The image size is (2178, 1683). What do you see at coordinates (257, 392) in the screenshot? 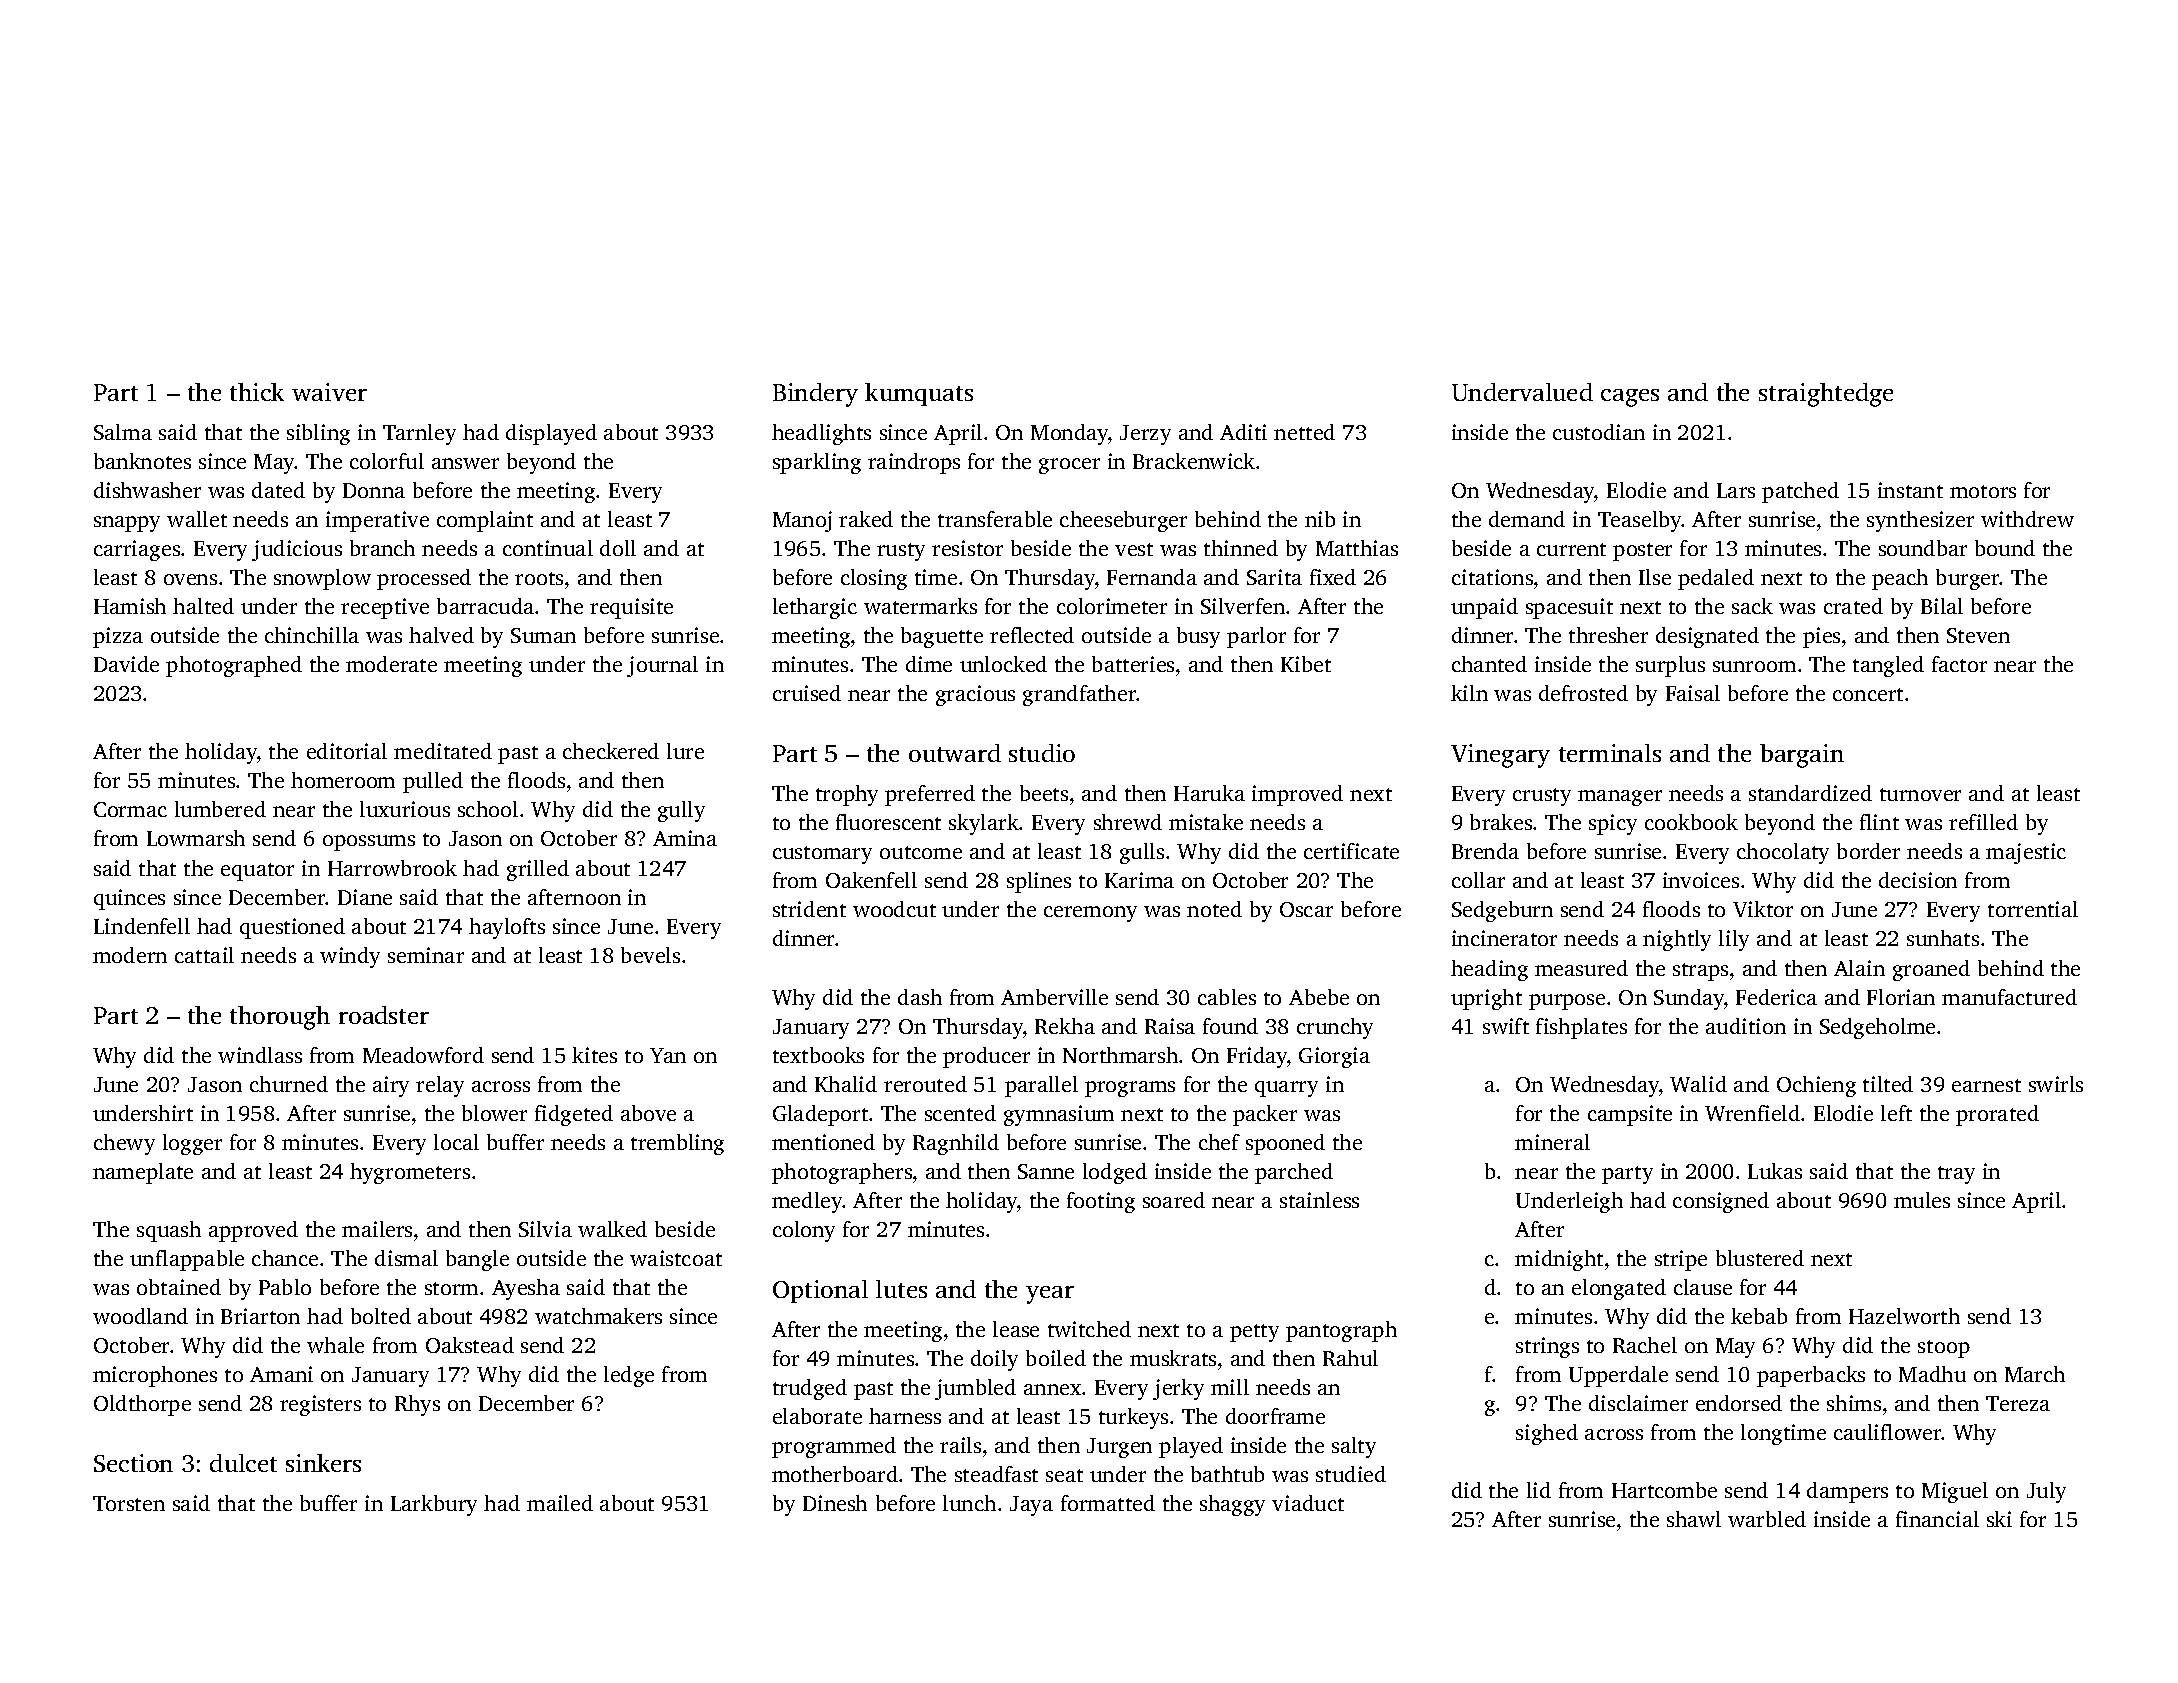
I see `thick` at bounding box center [257, 392].
